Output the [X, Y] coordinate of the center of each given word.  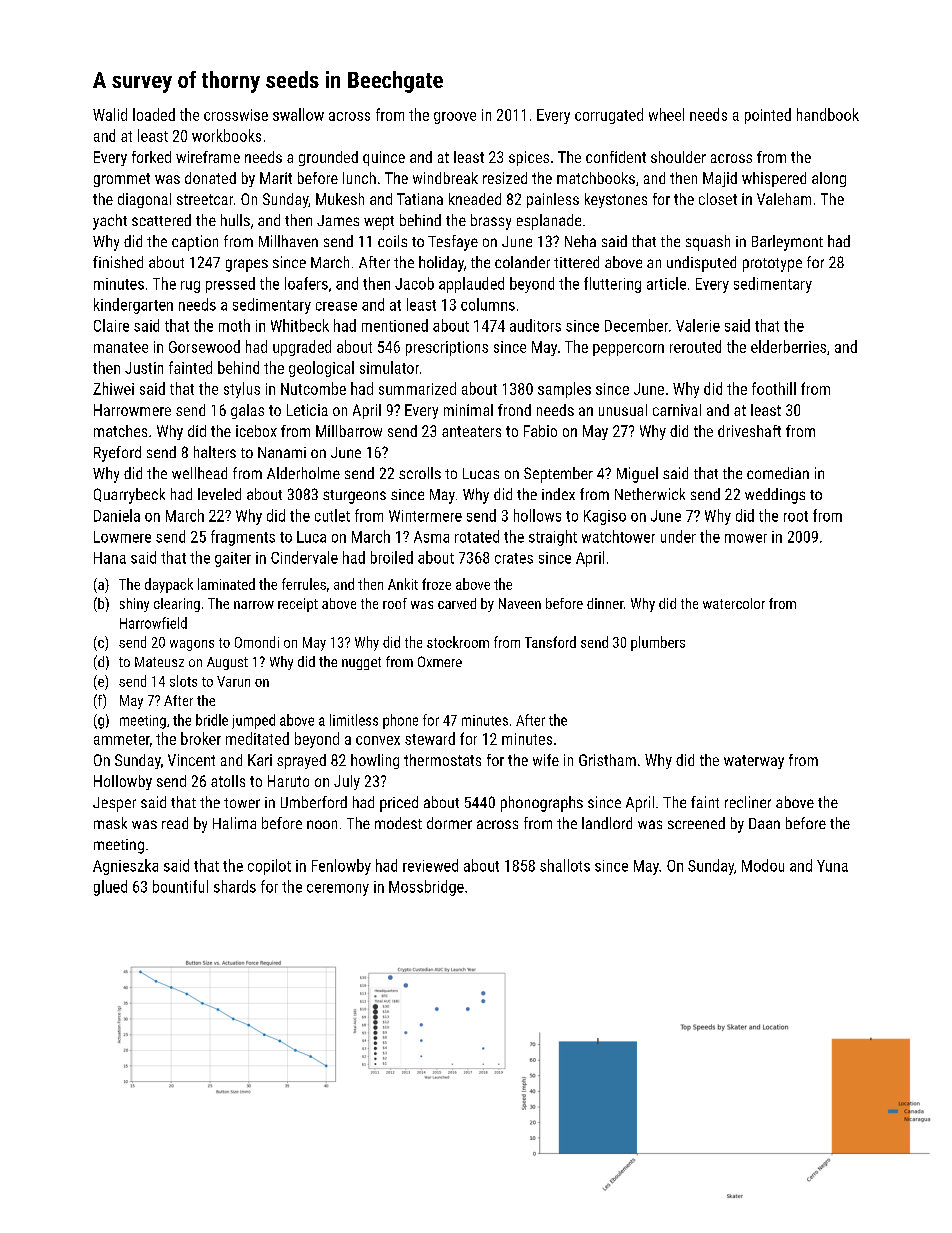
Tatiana [420, 199]
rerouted [695, 346]
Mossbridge [426, 888]
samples [564, 390]
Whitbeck [300, 325]
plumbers [658, 643]
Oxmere [440, 661]
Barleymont [787, 243]
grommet [122, 180]
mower [746, 538]
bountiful [180, 886]
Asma [431, 537]
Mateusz [159, 662]
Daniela [117, 515]
